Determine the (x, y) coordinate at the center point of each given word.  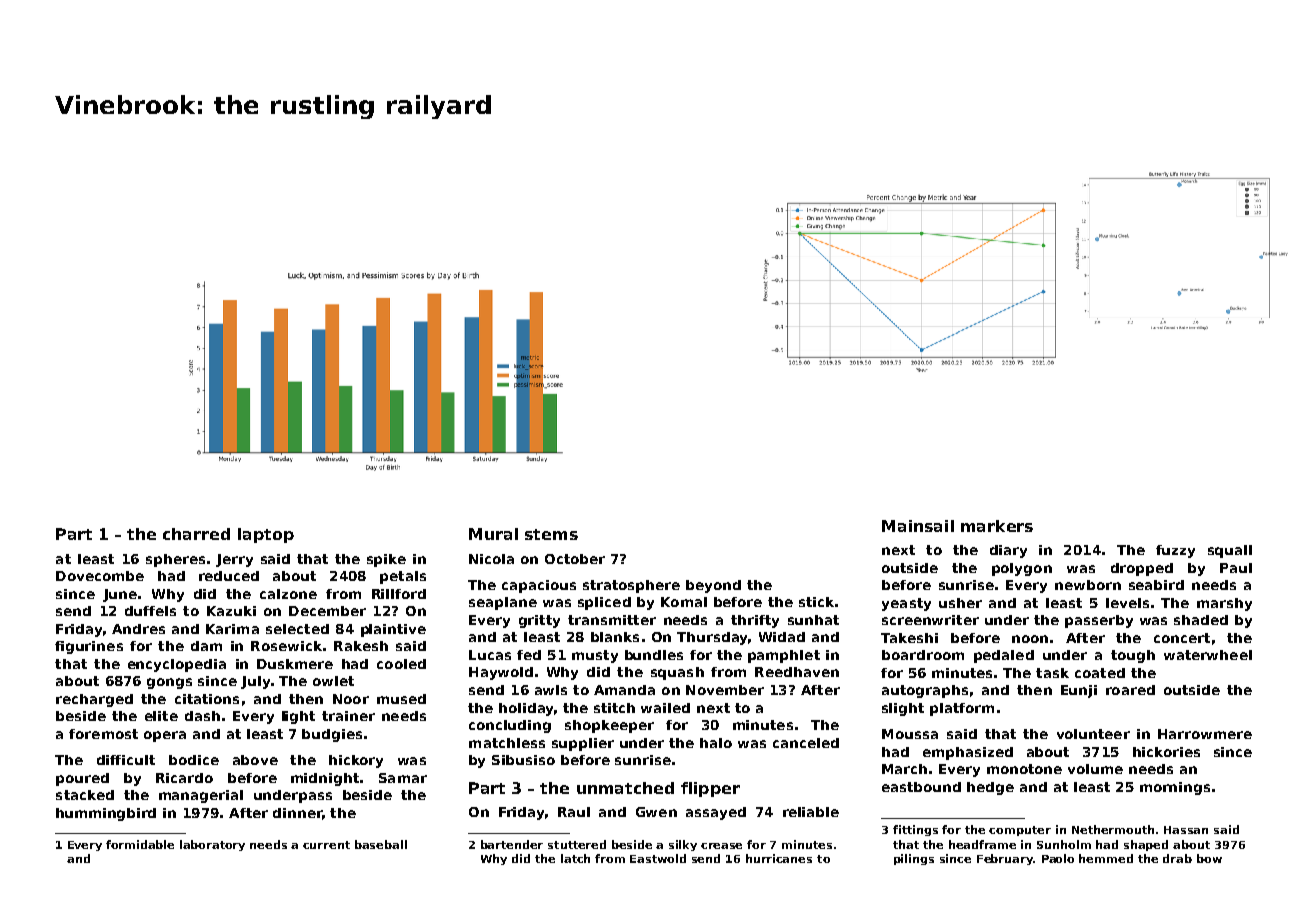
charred (196, 534)
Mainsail (918, 526)
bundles (654, 655)
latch (575, 858)
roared (1130, 690)
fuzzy (1175, 551)
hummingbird (106, 814)
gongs (169, 683)
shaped (1146, 845)
